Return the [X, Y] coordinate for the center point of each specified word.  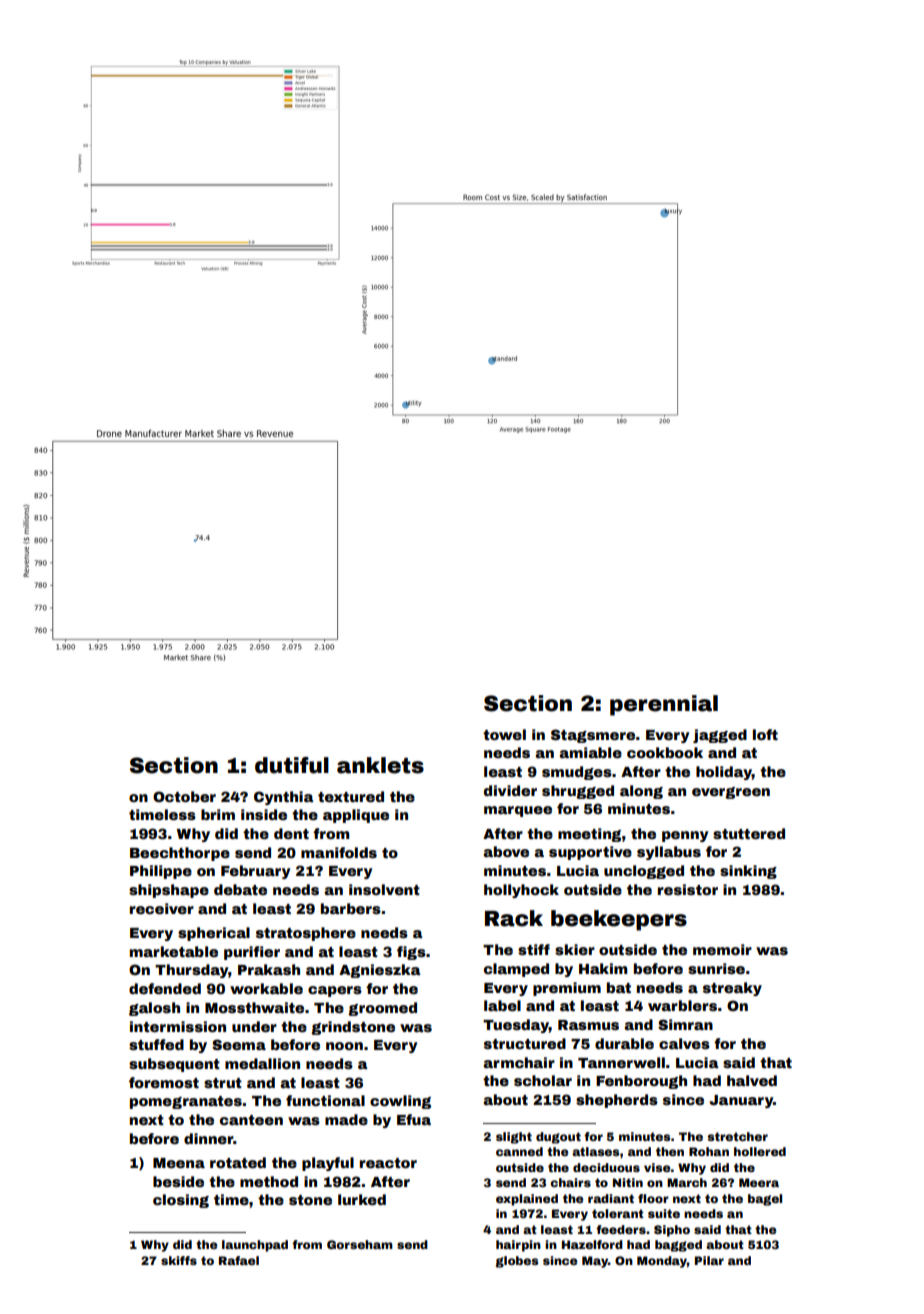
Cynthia [284, 798]
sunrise [716, 968]
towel [504, 734]
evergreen [731, 793]
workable [266, 988]
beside [178, 1181]
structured [525, 1043]
